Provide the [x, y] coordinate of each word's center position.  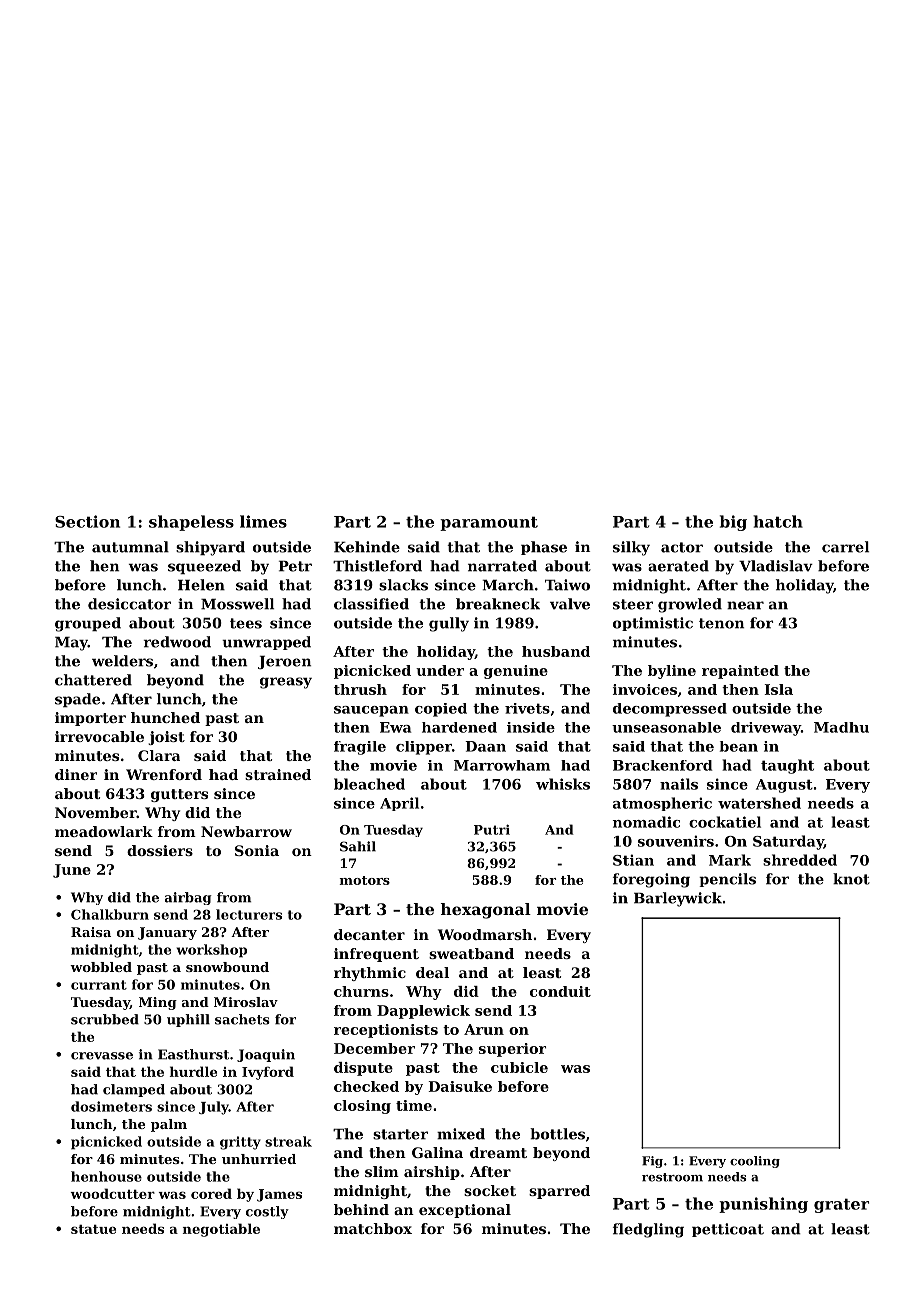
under [440, 670]
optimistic [653, 624]
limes [263, 521]
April [399, 804]
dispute [363, 1069]
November [96, 812]
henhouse [106, 1176]
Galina [437, 1152]
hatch [778, 521]
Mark [730, 860]
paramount [489, 523]
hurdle [193, 1071]
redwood [177, 642]
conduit [560, 991]
